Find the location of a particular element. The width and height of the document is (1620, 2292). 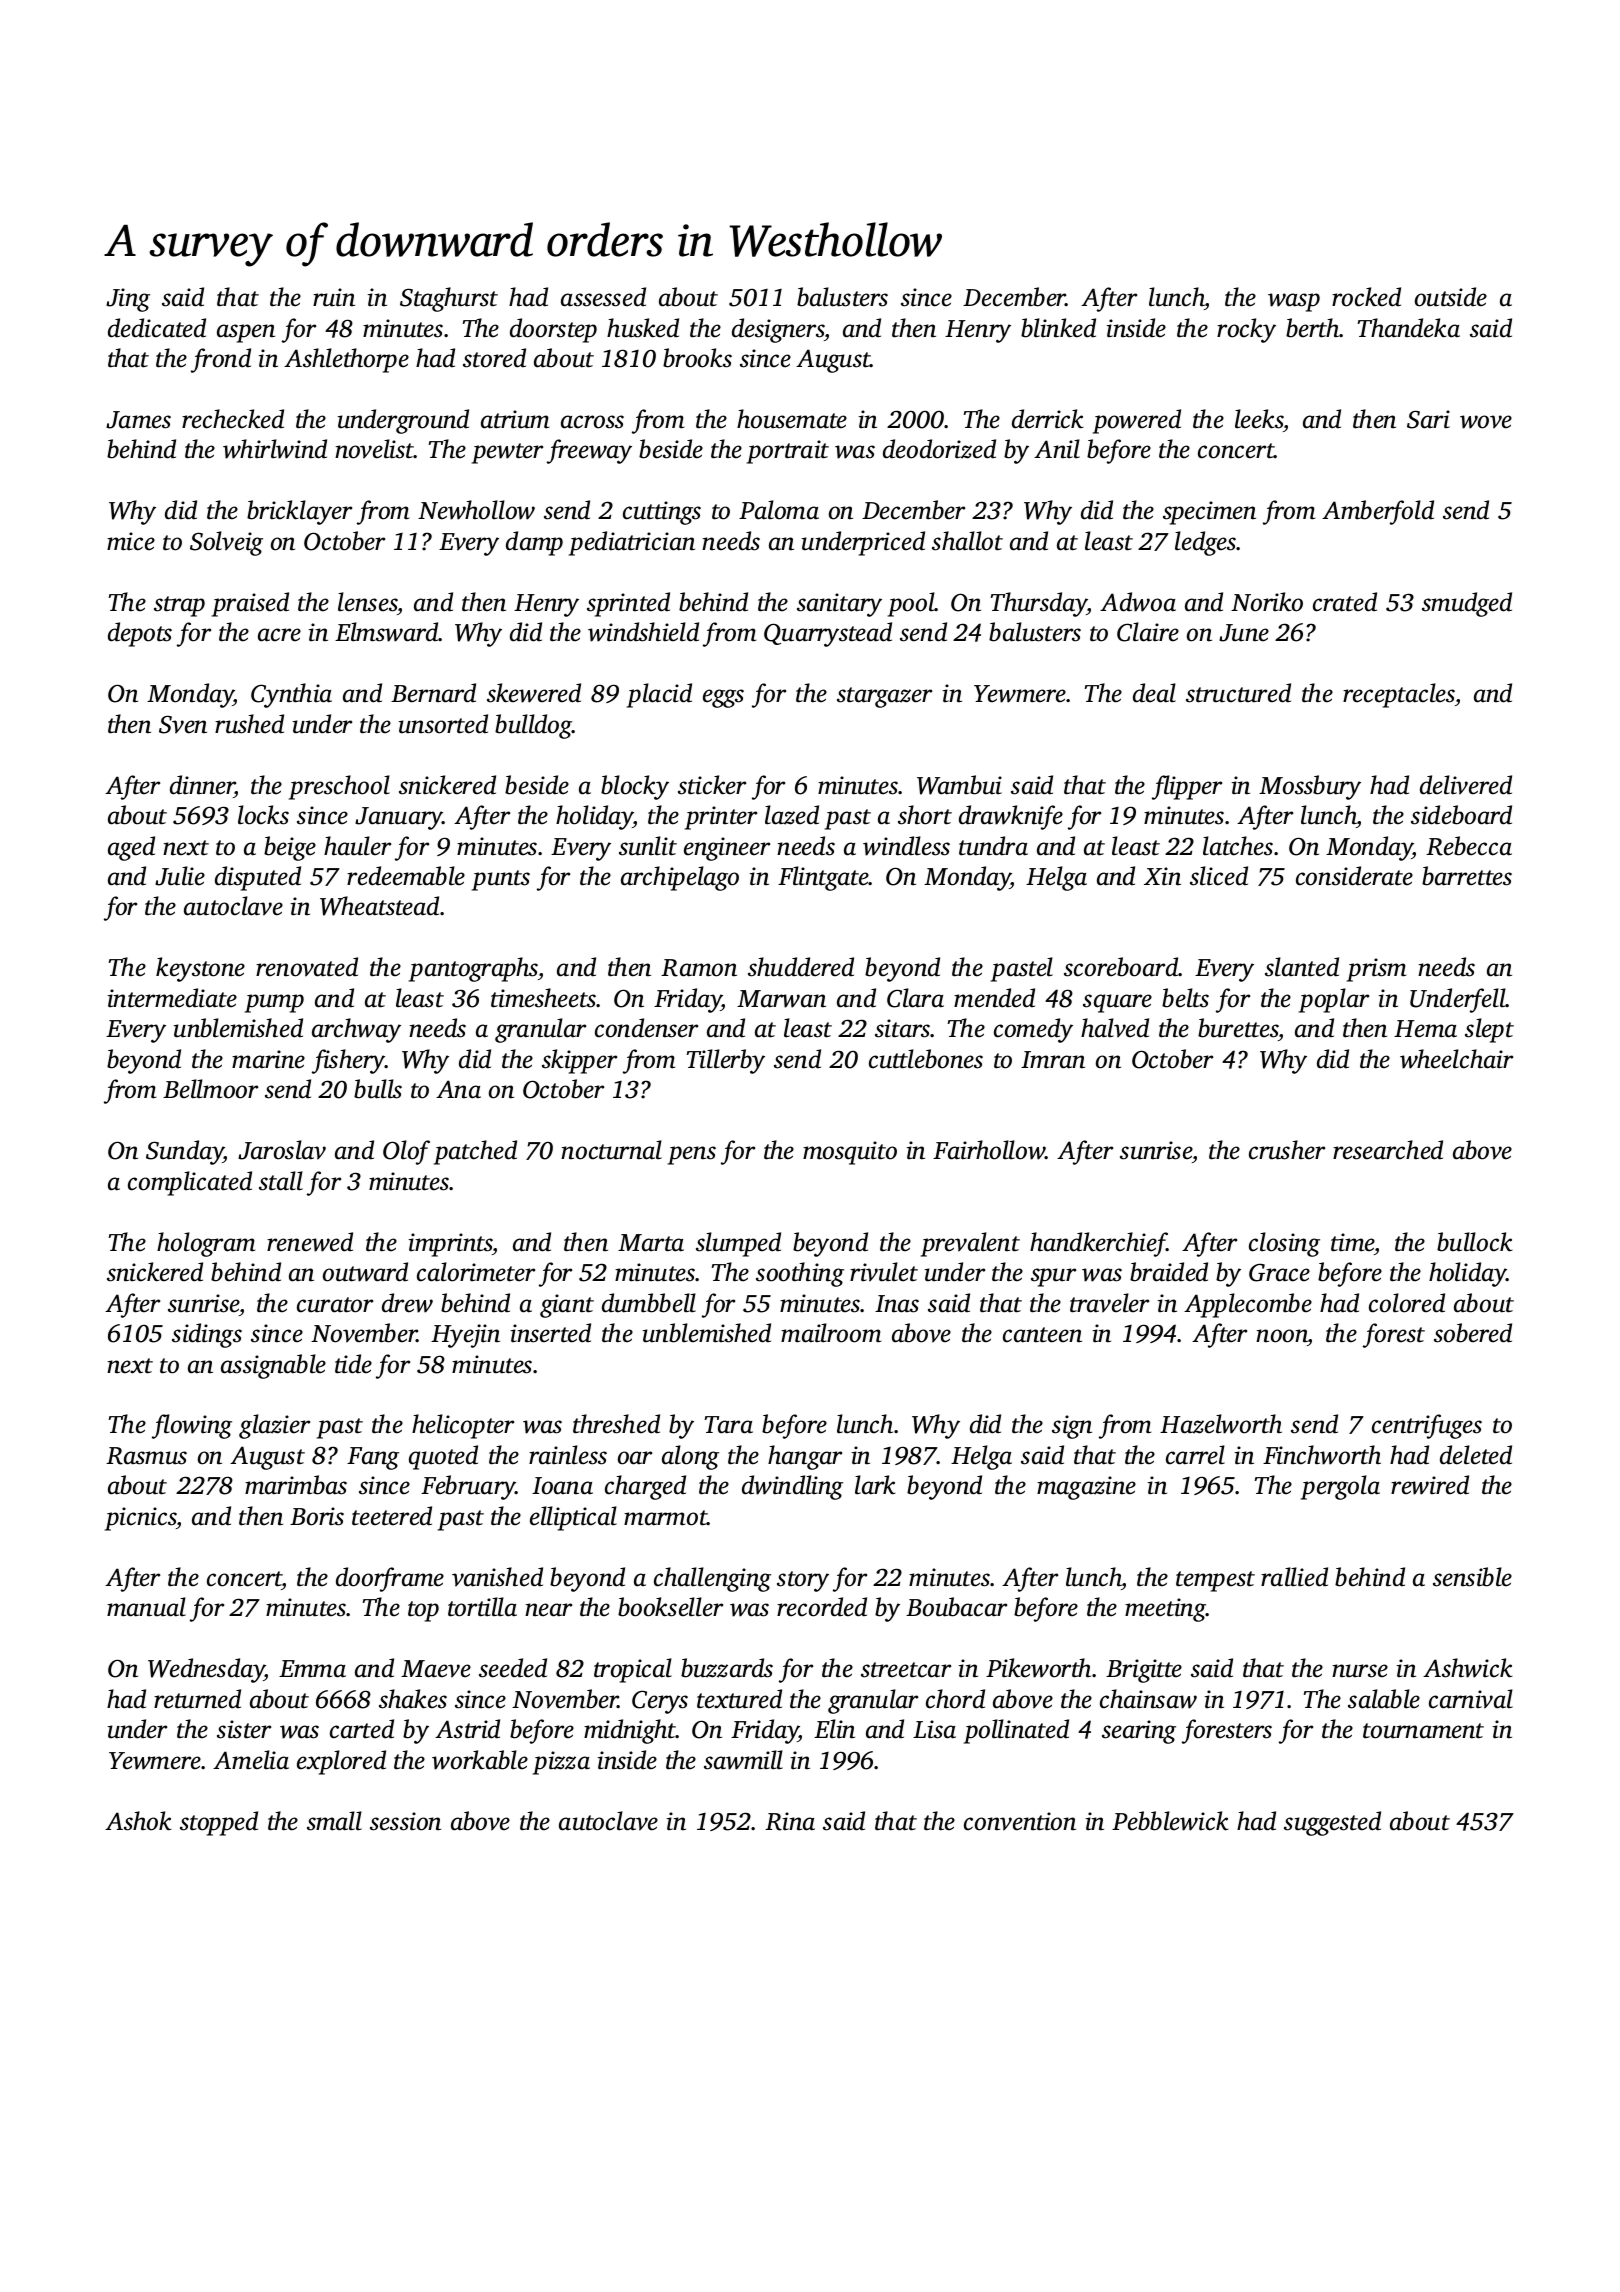

Anil is located at coordinates (1057, 449).
